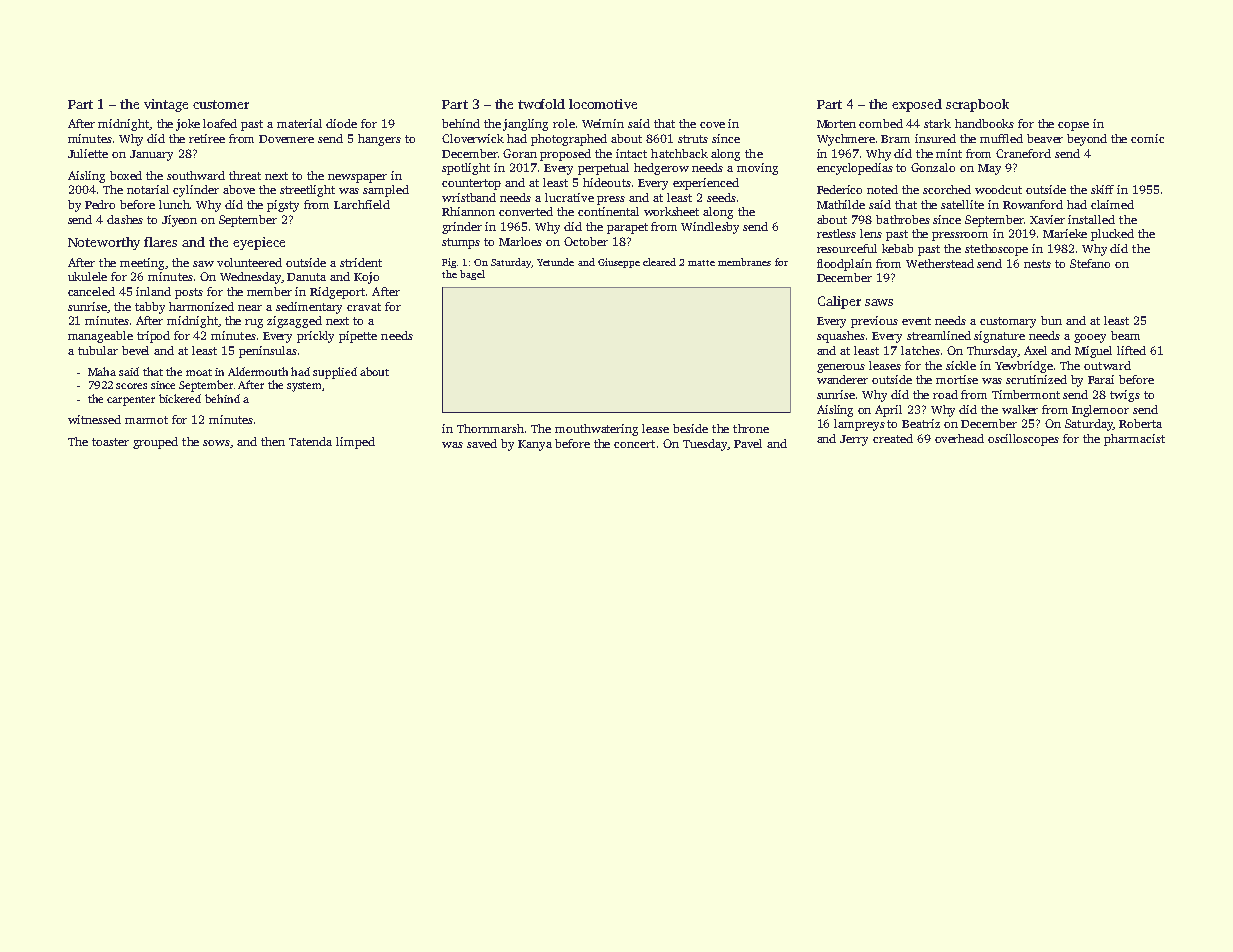  What do you see at coordinates (1023, 440) in the page?
I see `oscilloscopes` at bounding box center [1023, 440].
